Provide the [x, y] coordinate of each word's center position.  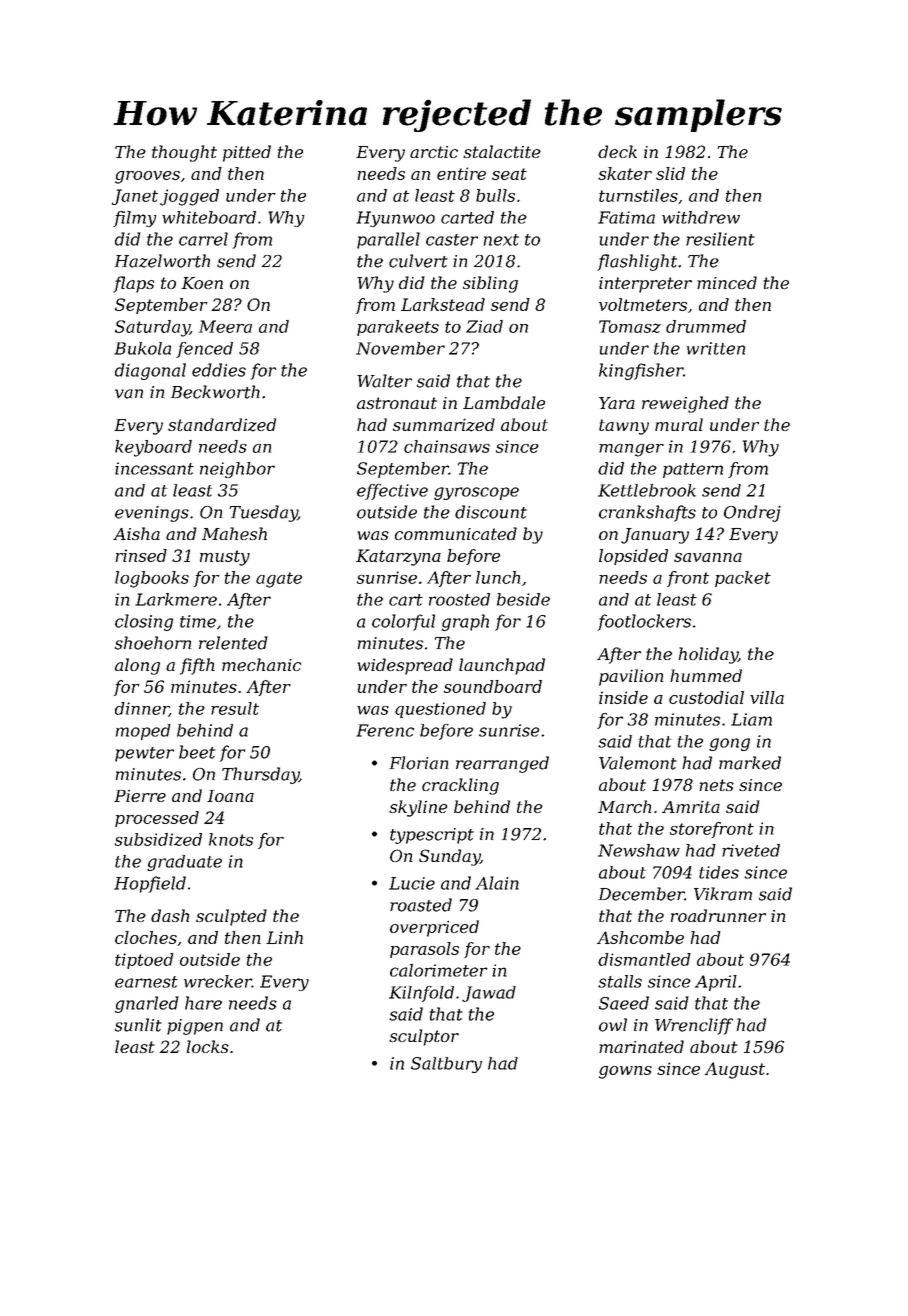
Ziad [484, 326]
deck [617, 151]
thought [184, 153]
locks [207, 1046]
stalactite [502, 151]
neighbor [237, 470]
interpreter [645, 285]
